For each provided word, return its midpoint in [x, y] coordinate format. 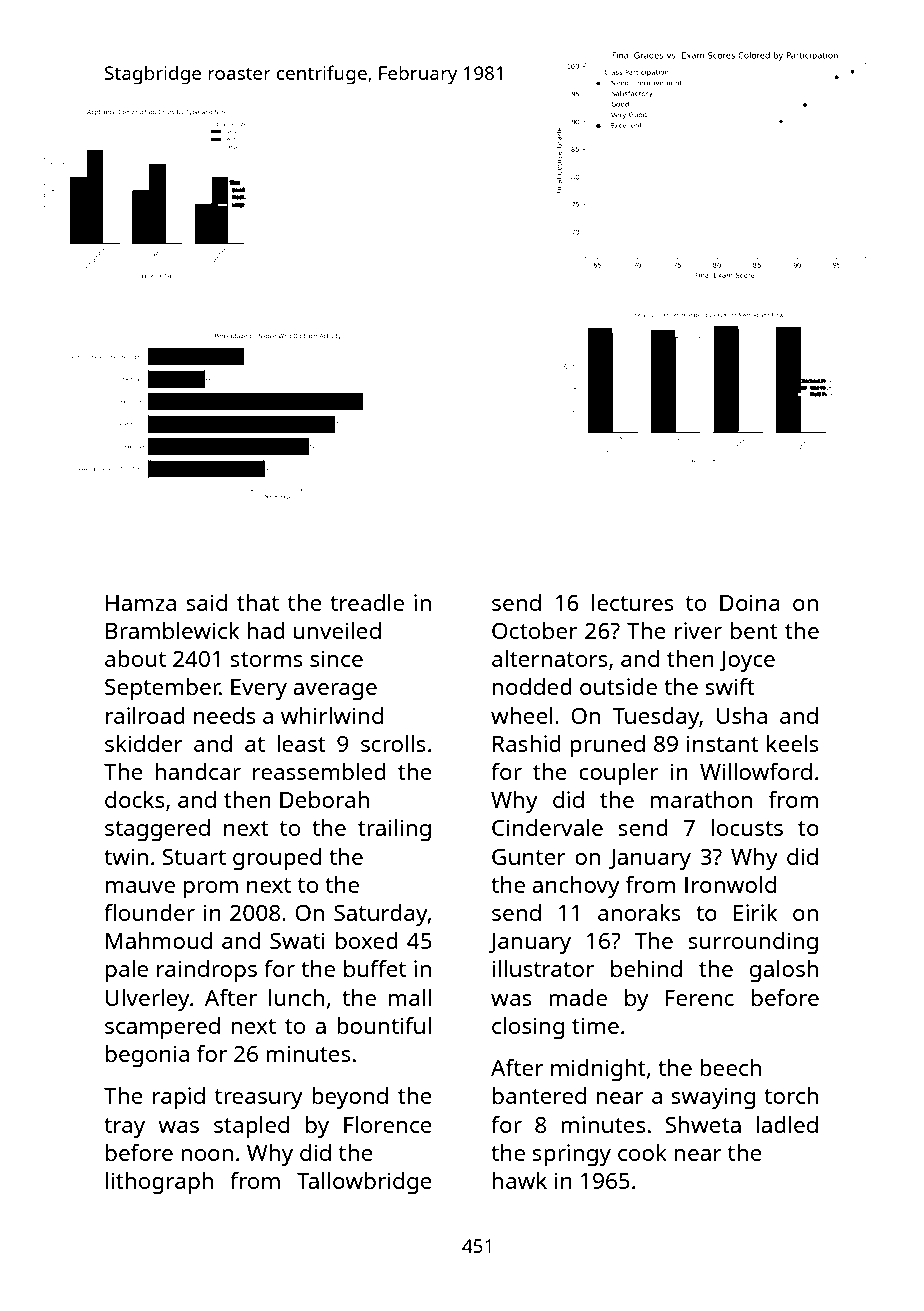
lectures [633, 602]
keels [793, 743]
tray [124, 1128]
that [258, 602]
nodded [532, 686]
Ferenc [700, 997]
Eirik [756, 912]
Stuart [194, 857]
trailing [394, 830]
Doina [750, 602]
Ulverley [148, 1000]
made [578, 997]
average [335, 692]
